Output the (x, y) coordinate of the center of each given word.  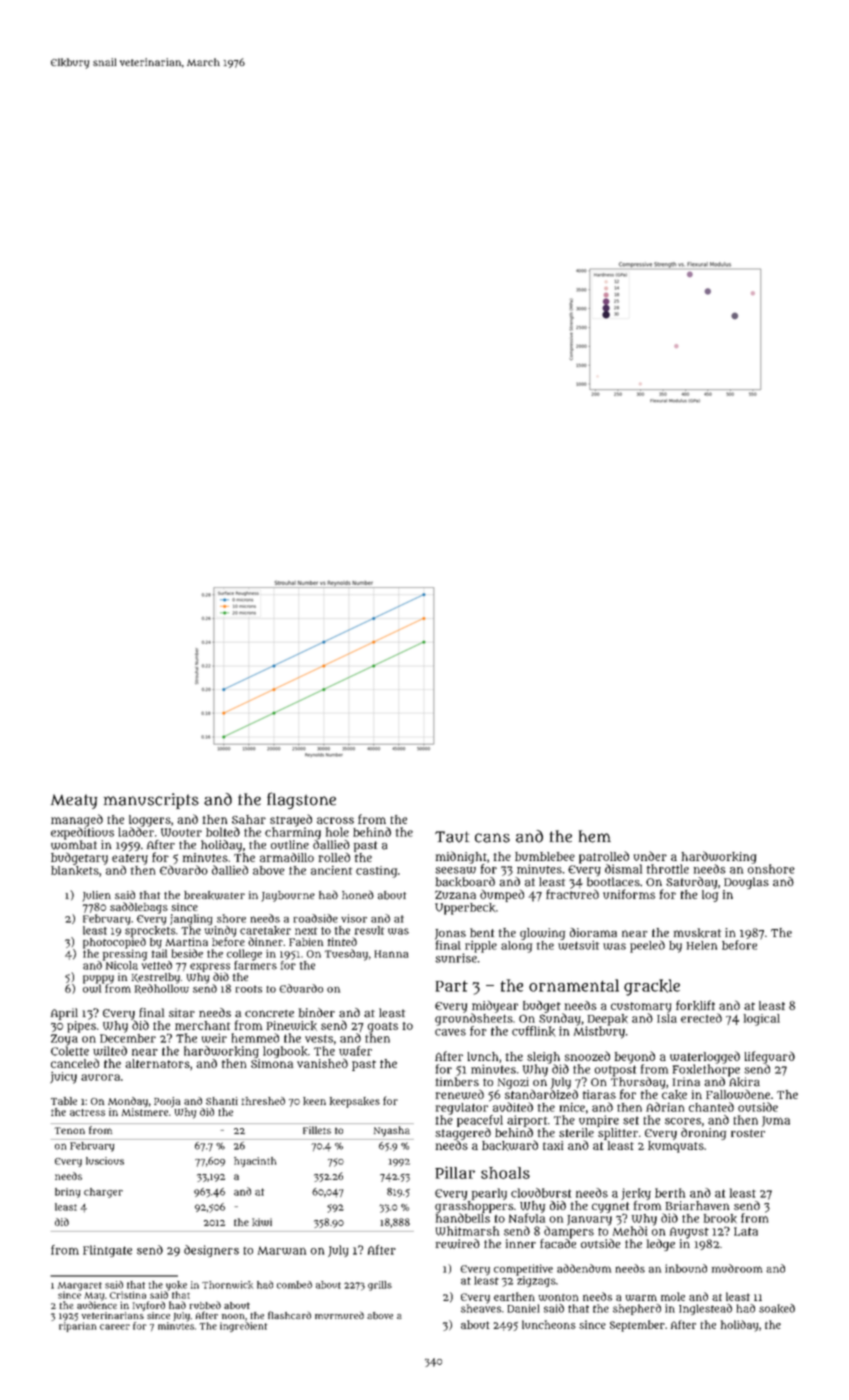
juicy (63, 1077)
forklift (695, 1005)
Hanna (391, 954)
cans (492, 838)
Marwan (282, 1250)
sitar (182, 1013)
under (650, 856)
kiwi (262, 1222)
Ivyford (149, 1306)
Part (452, 986)
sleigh (543, 1058)
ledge (661, 1245)
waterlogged (705, 1057)
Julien (96, 896)
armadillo (287, 857)
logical (762, 1020)
